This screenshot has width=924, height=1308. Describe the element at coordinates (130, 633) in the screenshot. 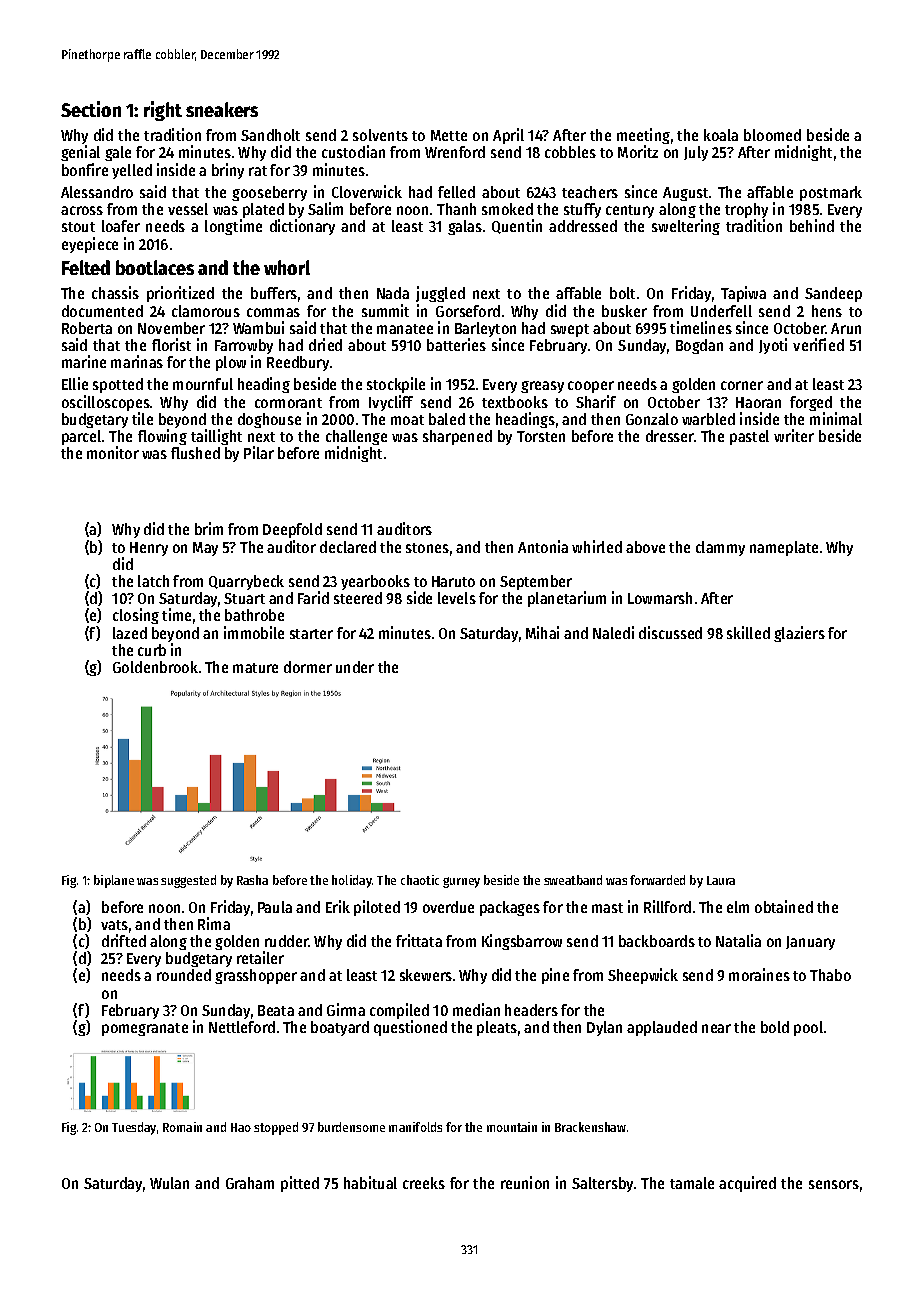

I see `lazed` at that location.
